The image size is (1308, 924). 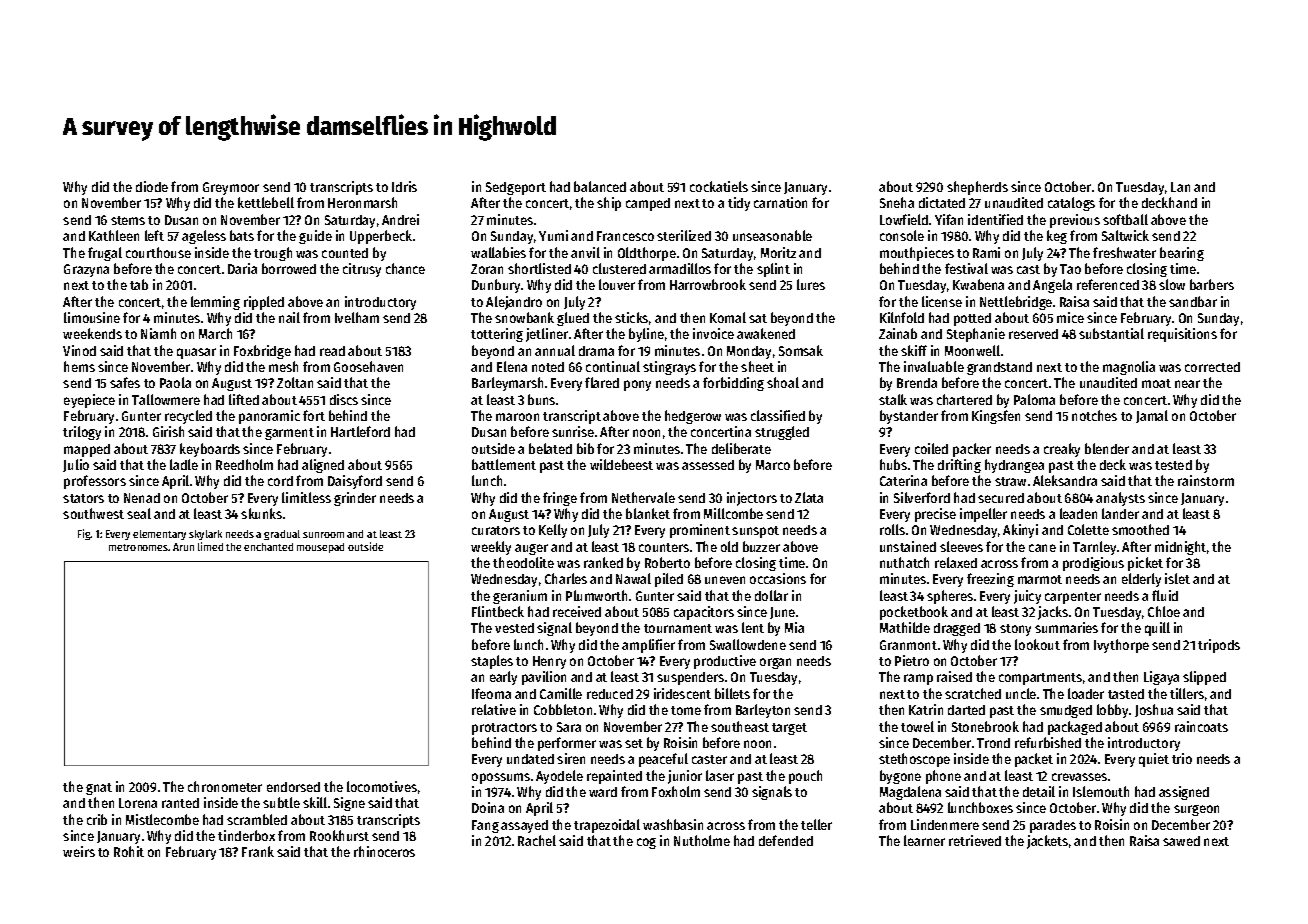 What do you see at coordinates (693, 417) in the page?
I see `hedgerow` at bounding box center [693, 417].
